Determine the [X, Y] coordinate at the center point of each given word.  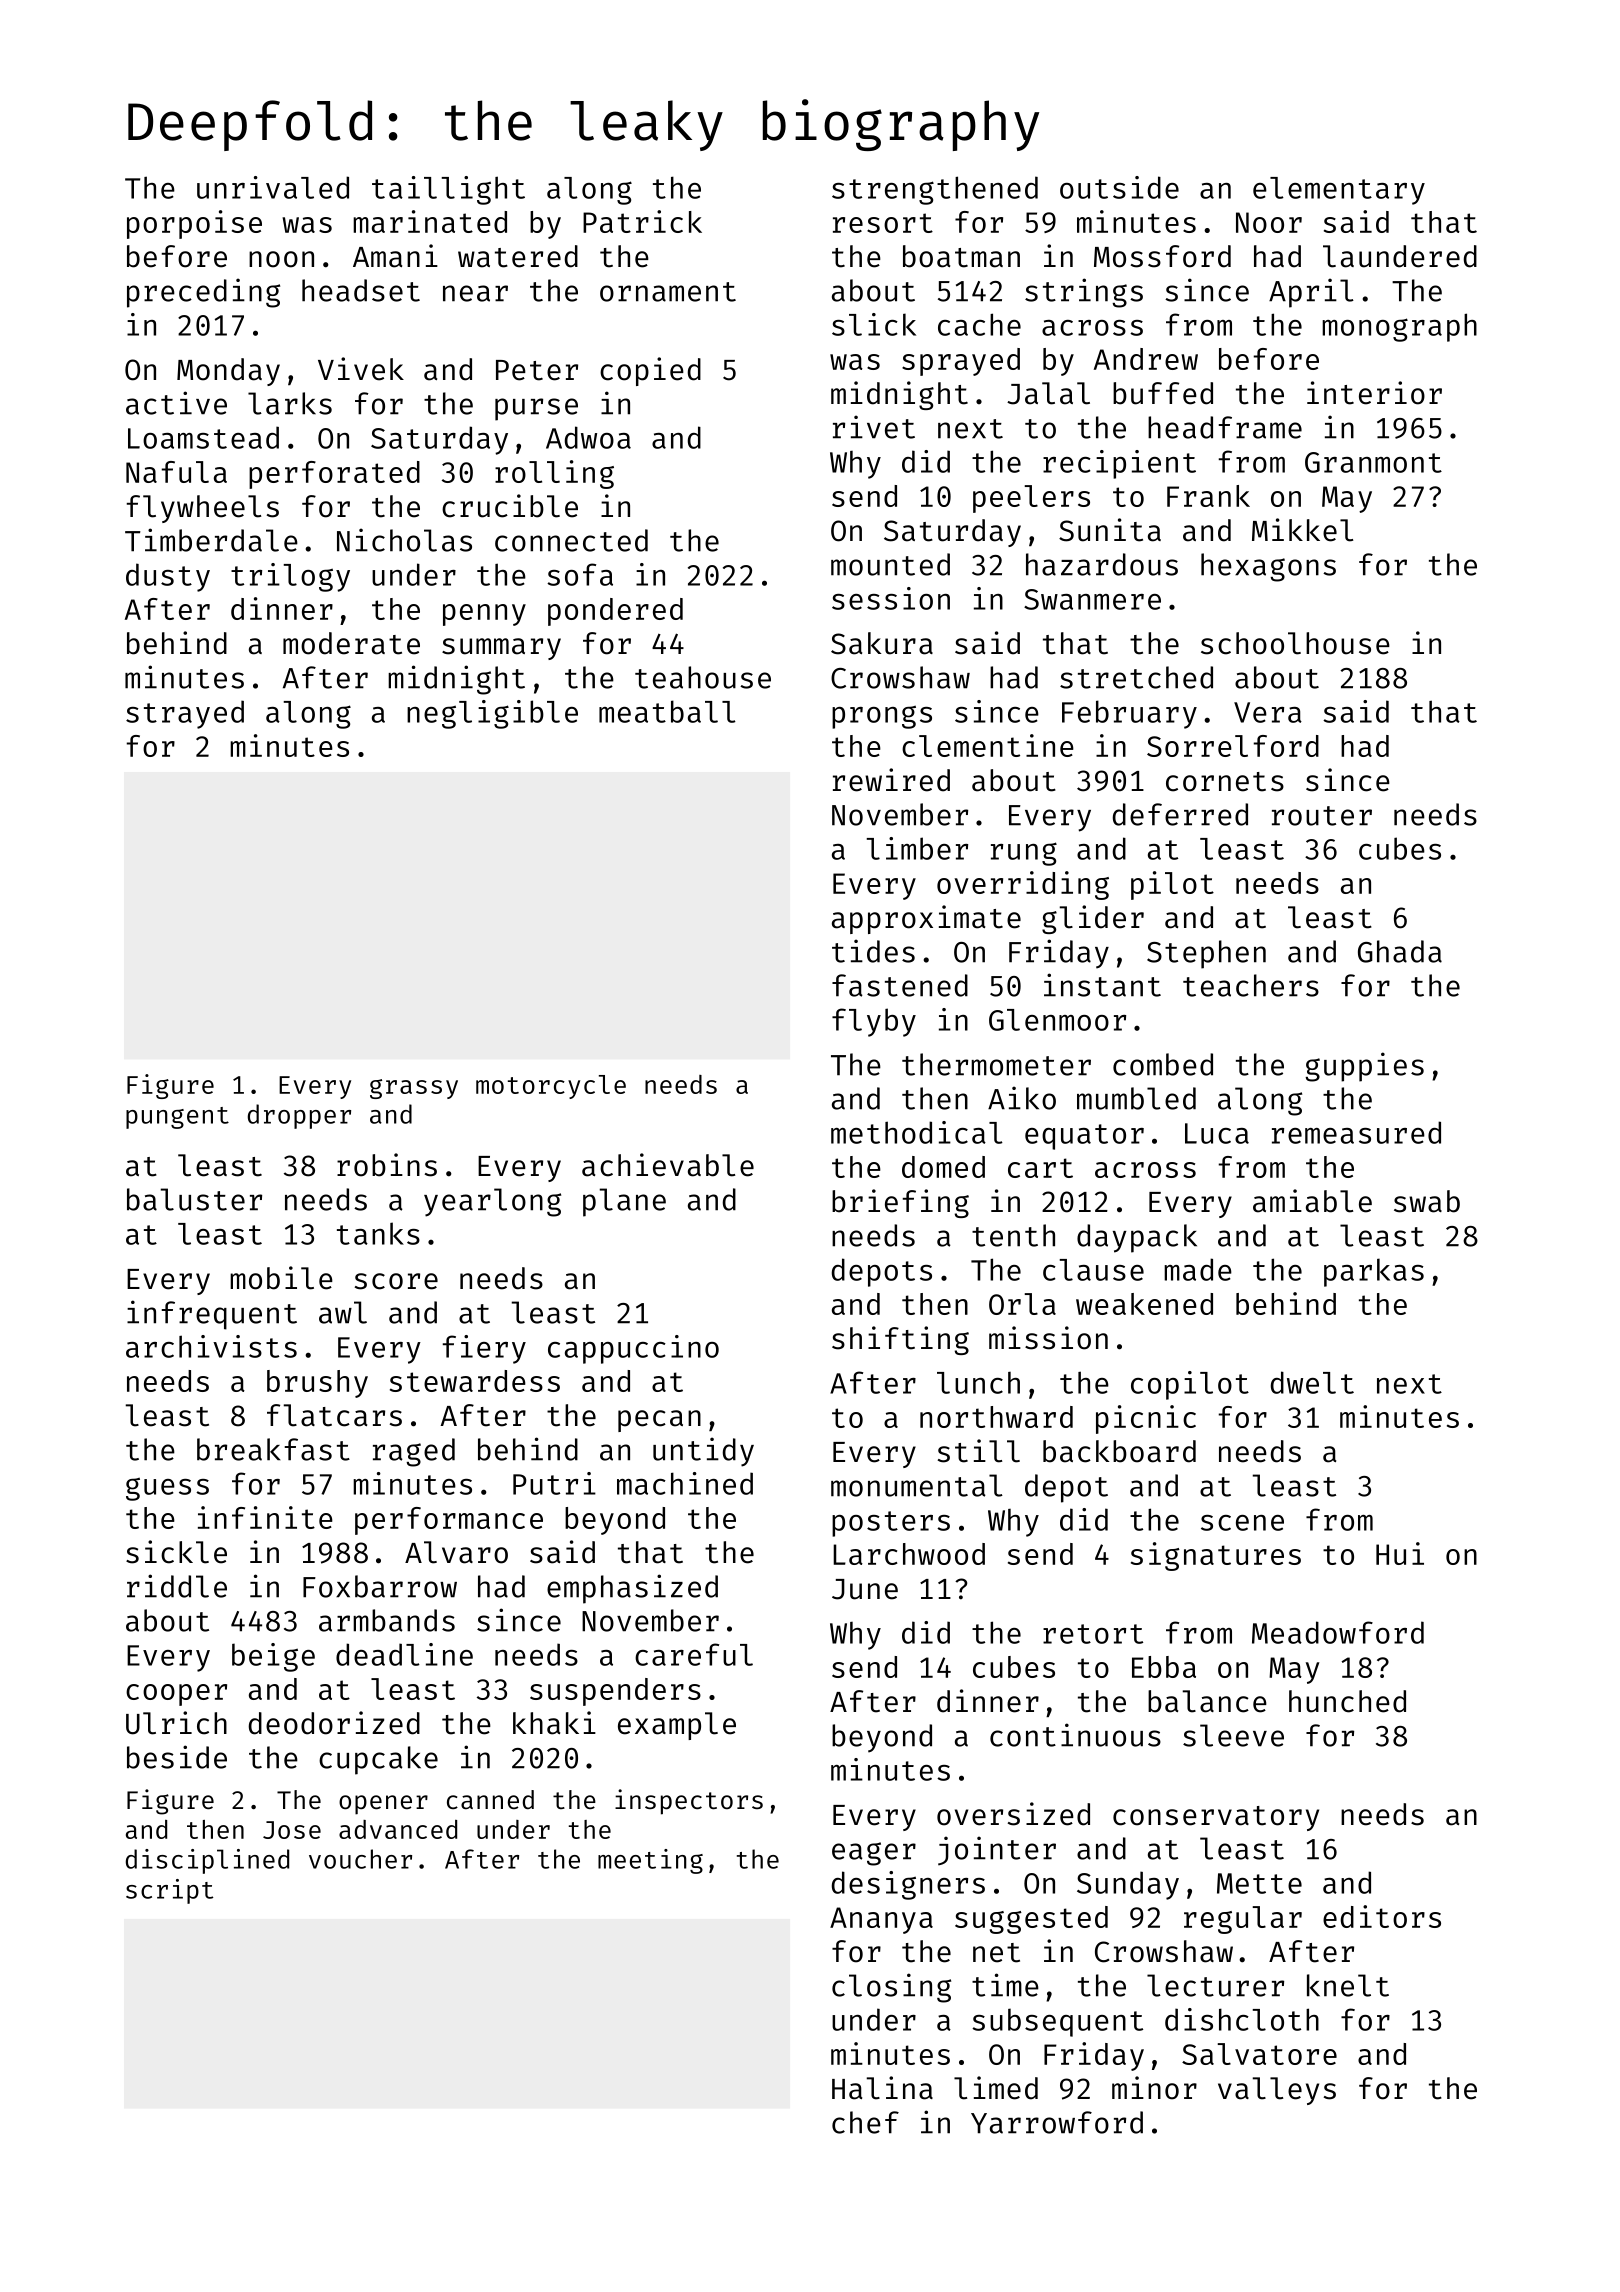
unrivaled [273, 187]
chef [865, 2122]
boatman [961, 256]
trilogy [290, 577]
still [979, 1451]
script [169, 1891]
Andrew [1146, 359]
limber [917, 848]
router [1322, 816]
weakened [1144, 1304]
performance [449, 1521]
